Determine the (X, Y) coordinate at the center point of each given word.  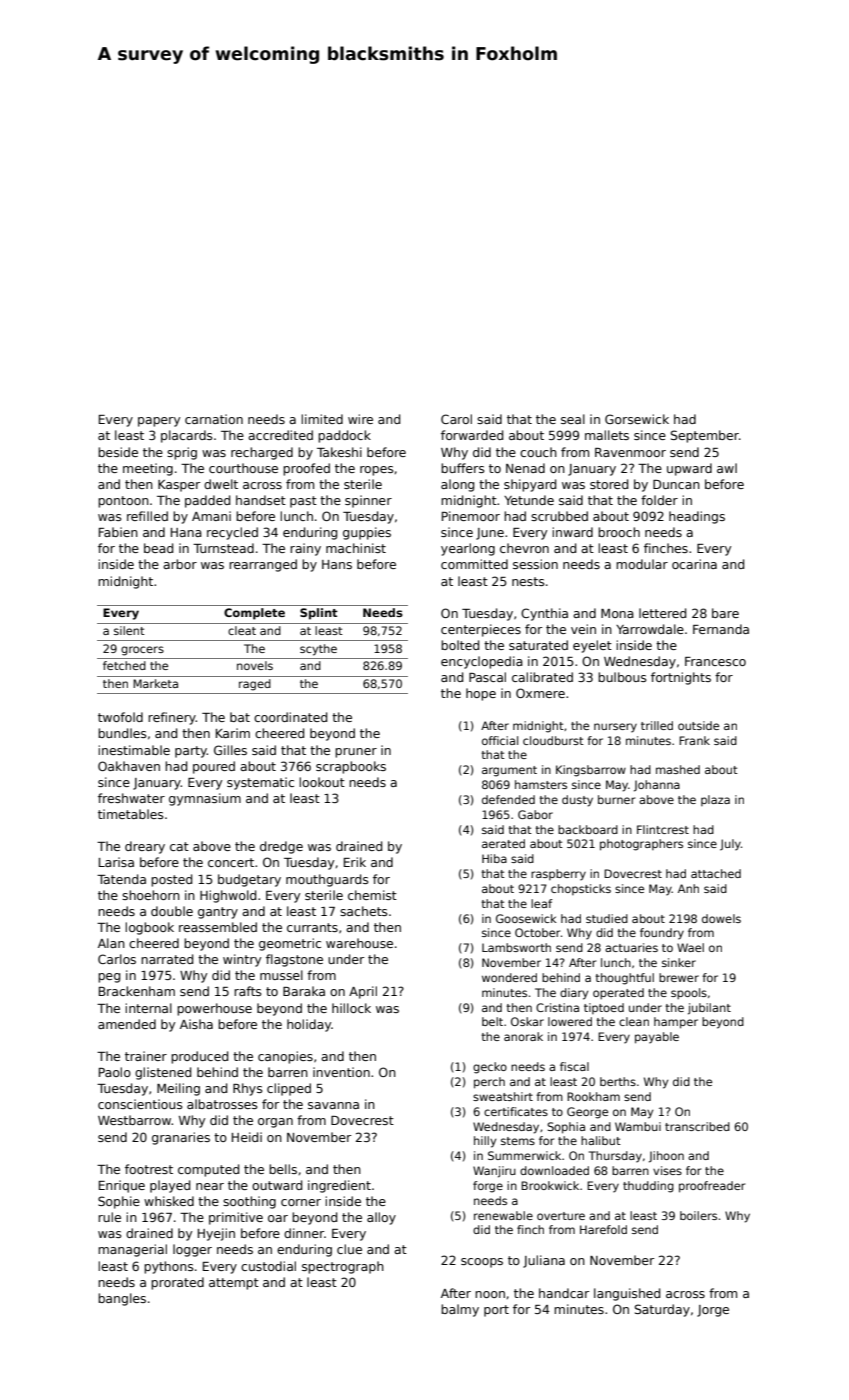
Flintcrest (663, 829)
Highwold (228, 896)
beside (118, 452)
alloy (381, 1218)
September (705, 436)
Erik (355, 862)
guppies (367, 533)
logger (192, 1250)
